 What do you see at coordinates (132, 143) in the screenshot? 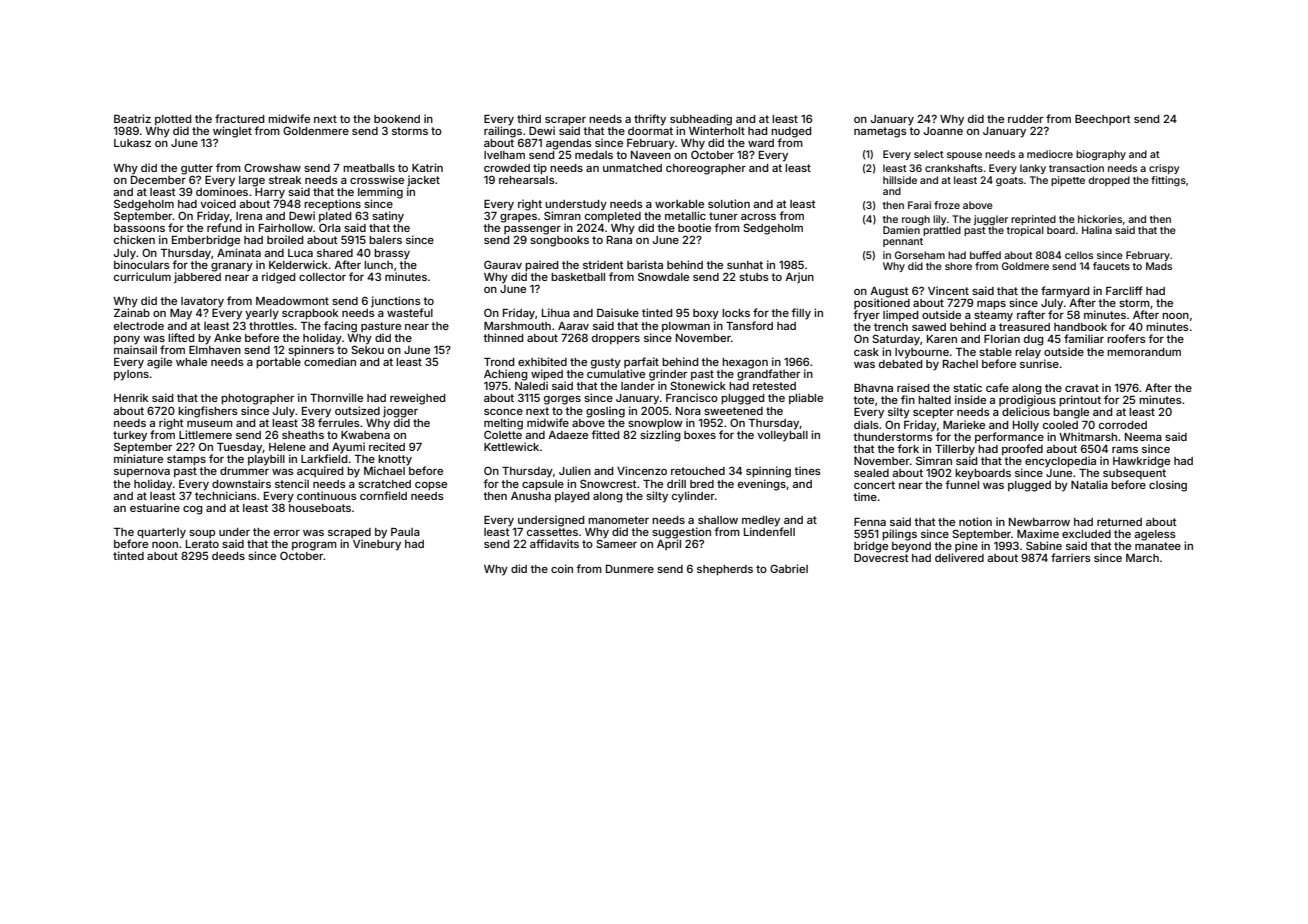
I see `Lukasz` at bounding box center [132, 143].
